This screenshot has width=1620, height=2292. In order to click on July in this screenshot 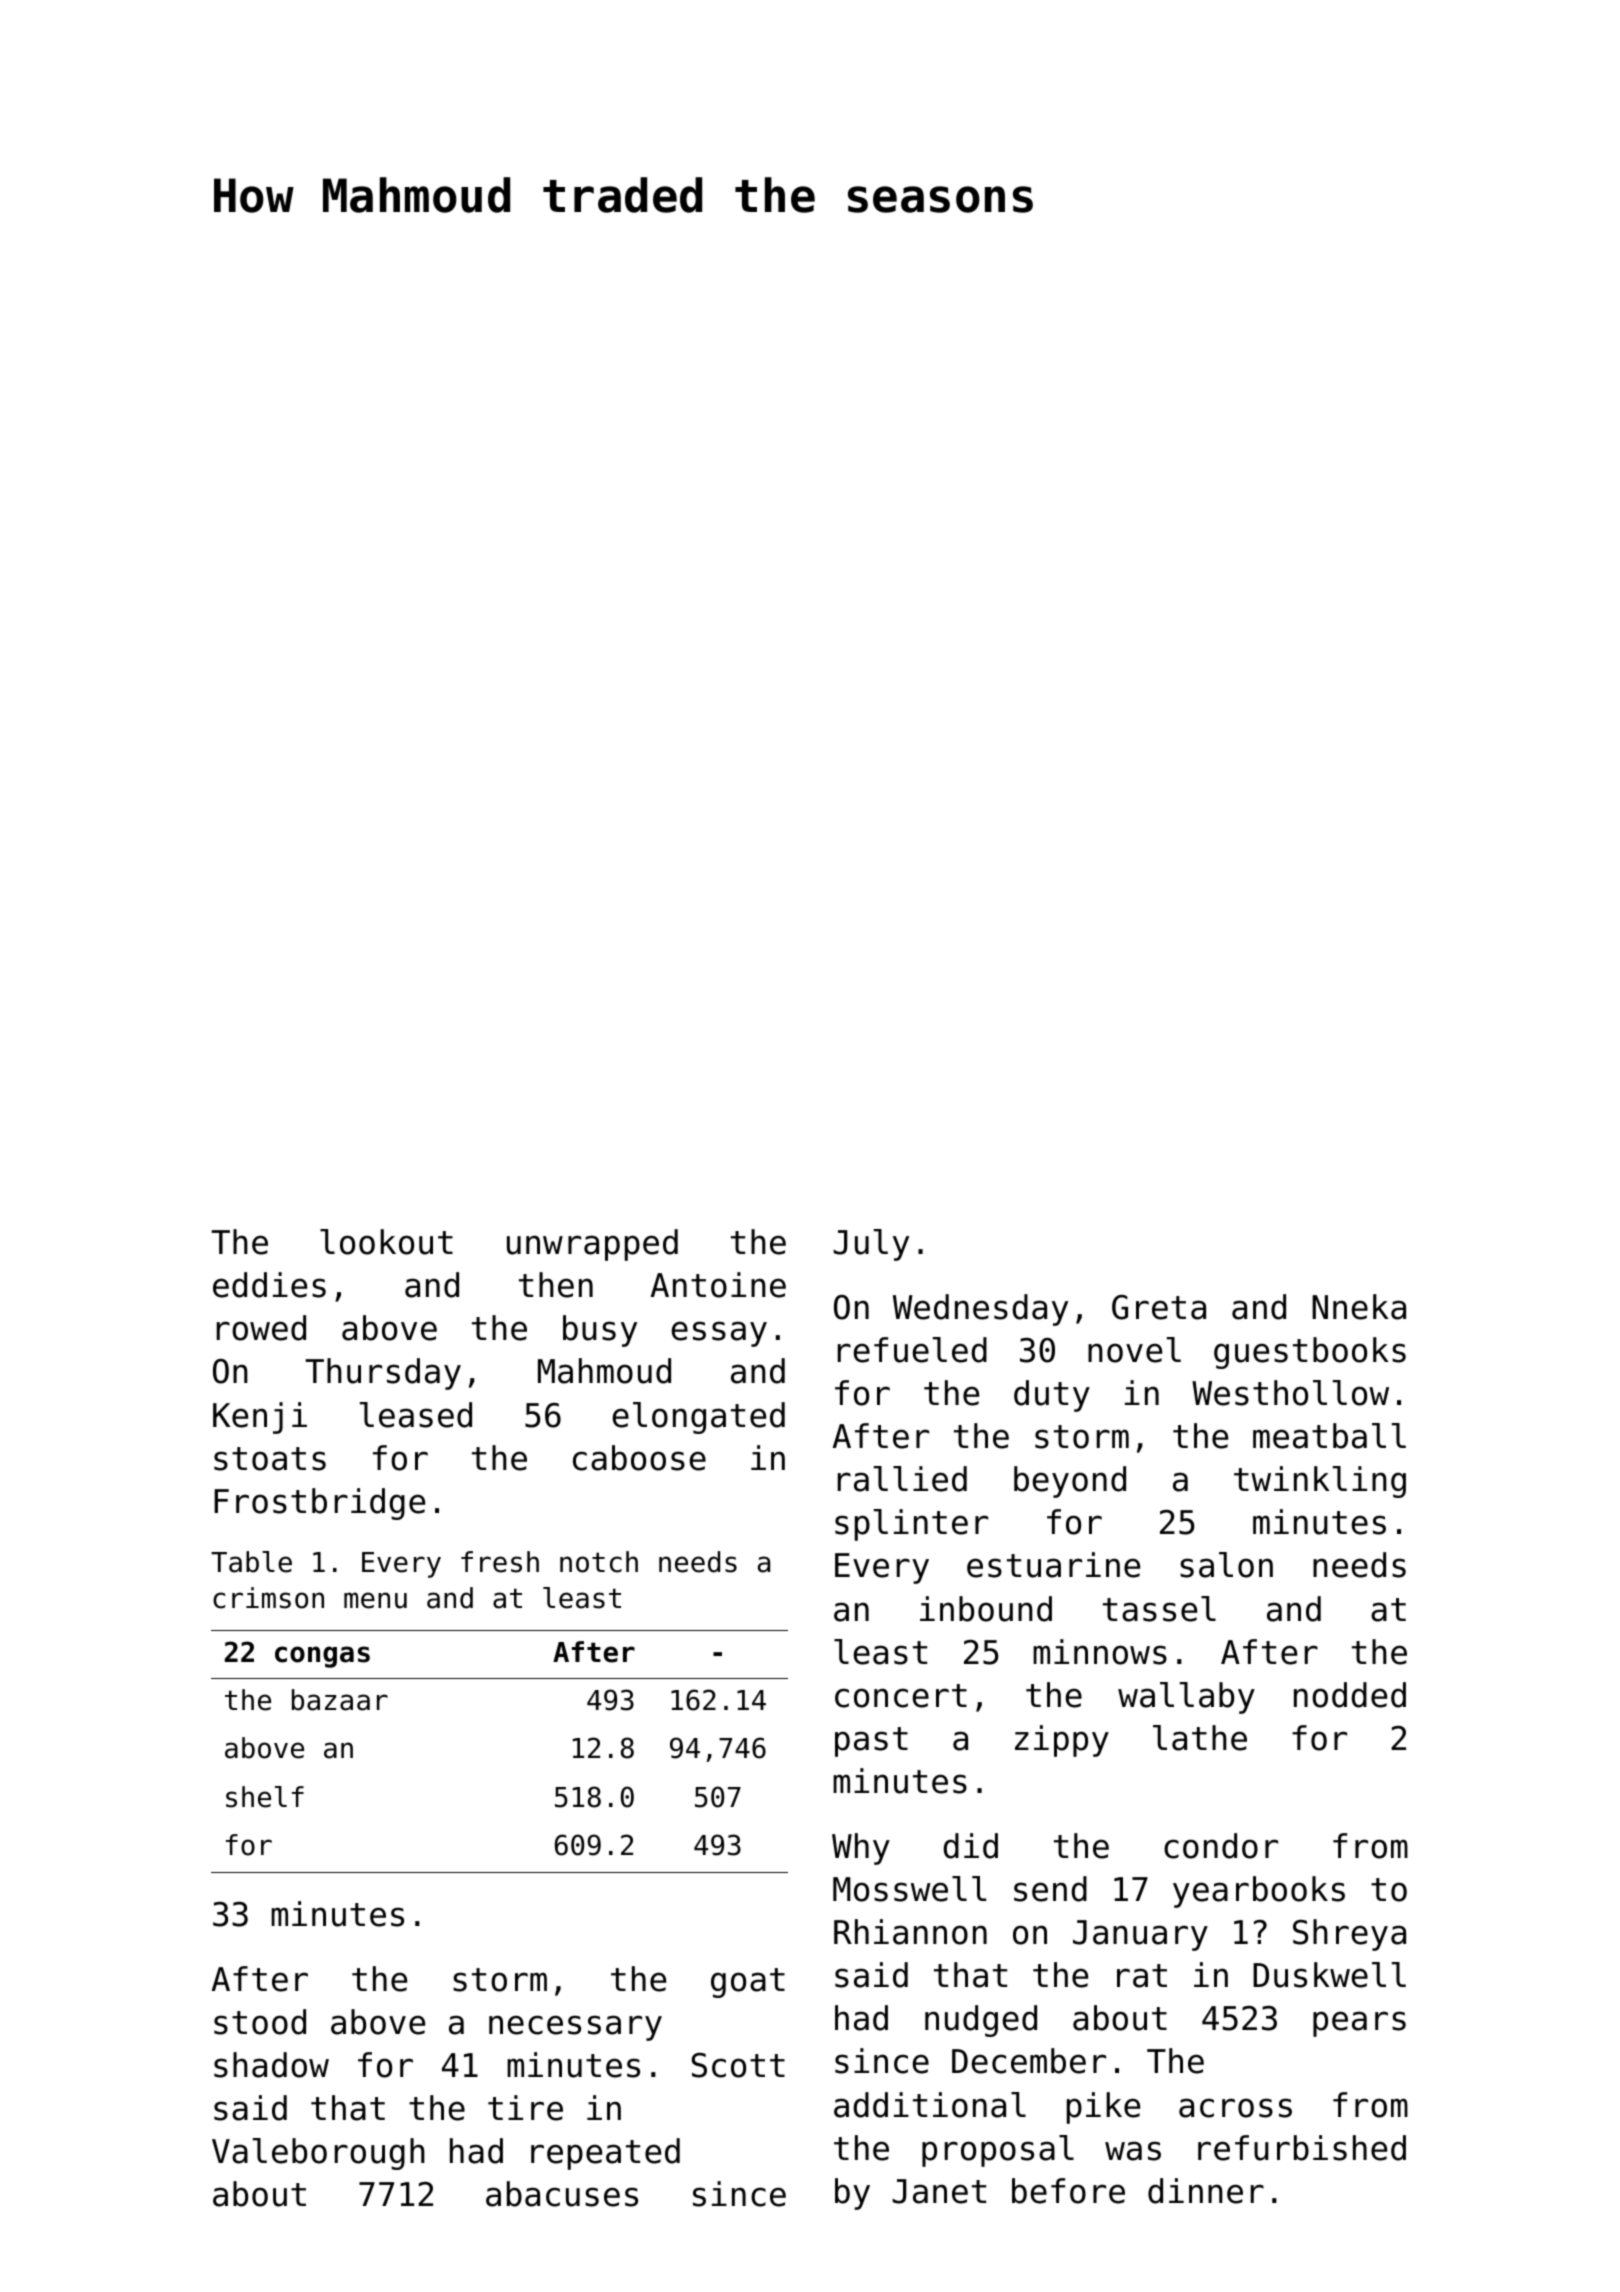, I will do `click(871, 1245)`.
